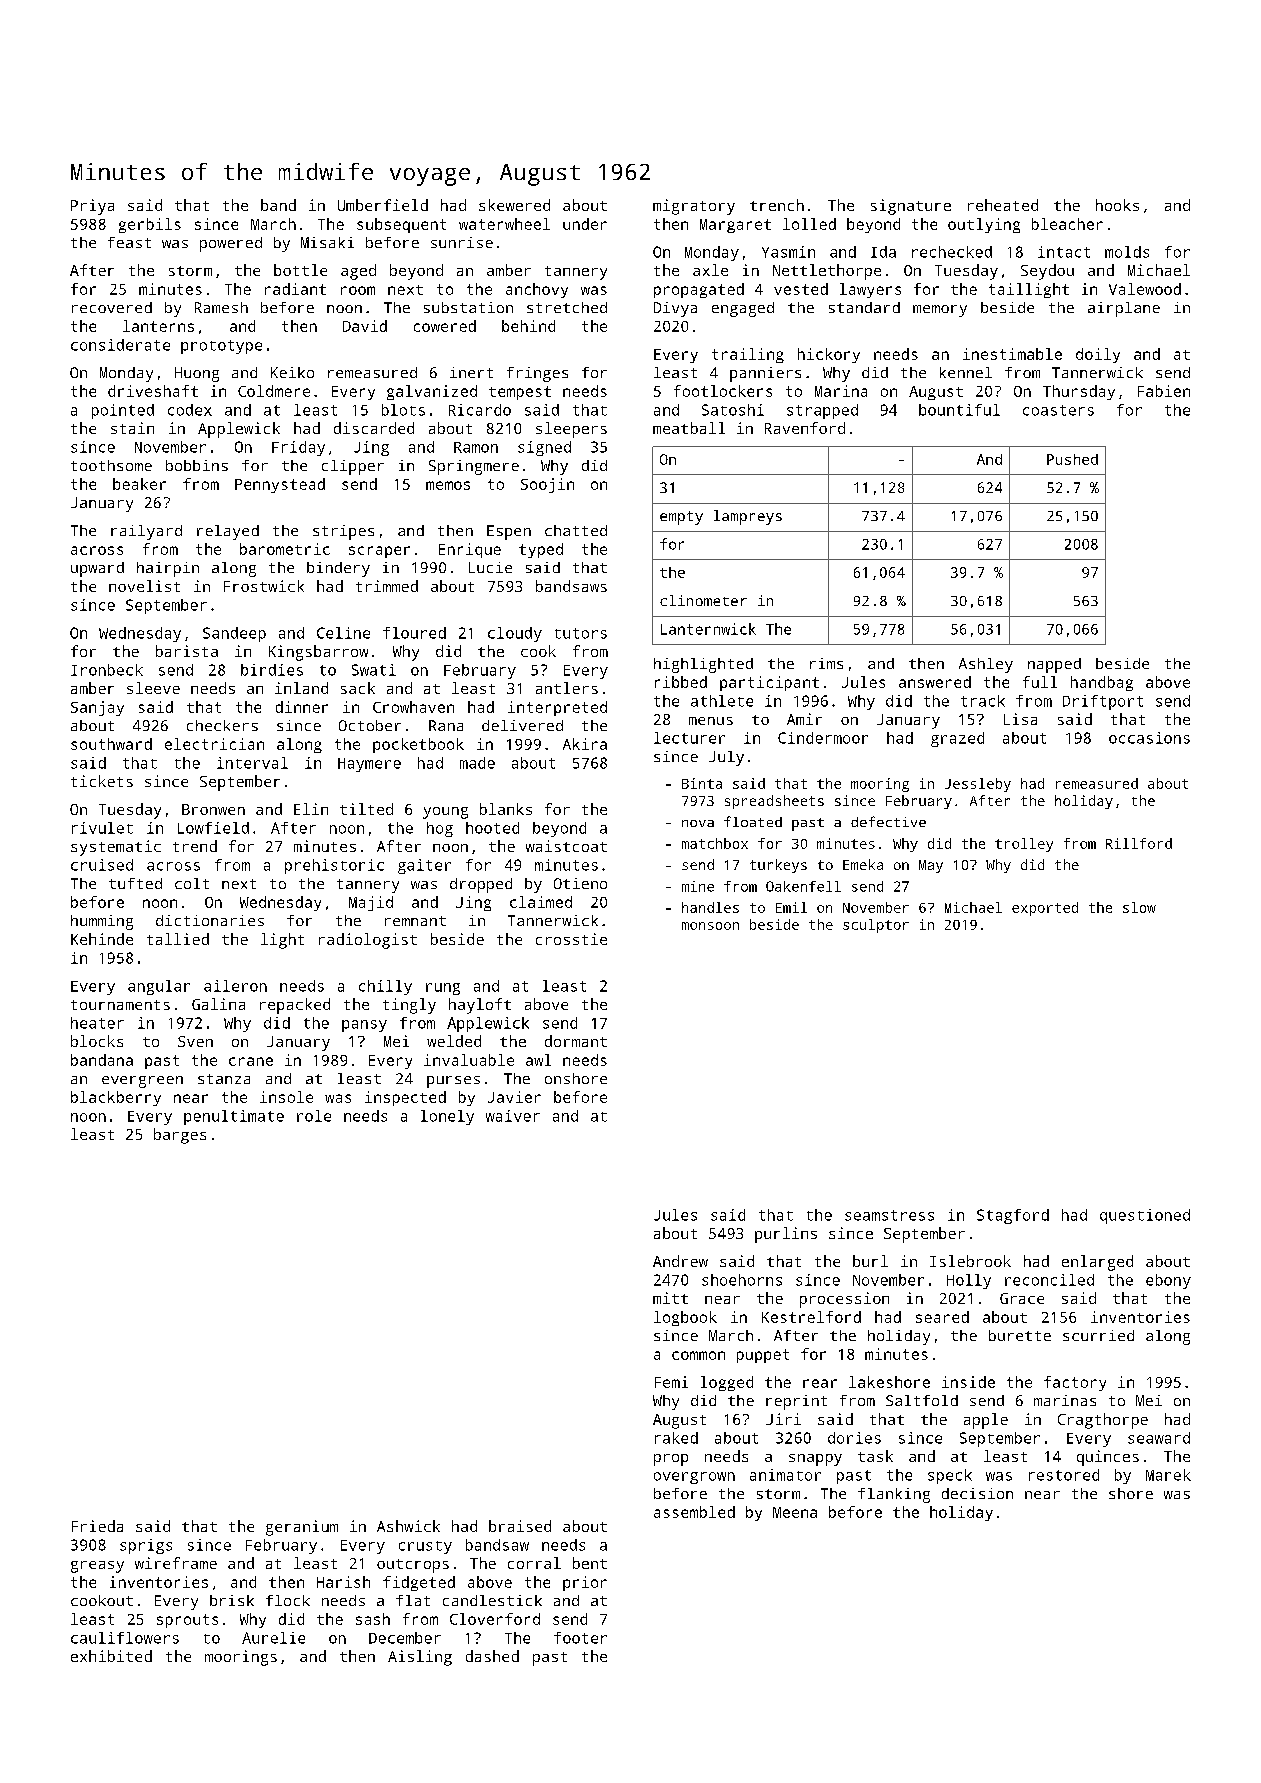 This document has height=1783, width=1261. Describe the element at coordinates (111, 1656) in the document. I see `exhibited` at that location.
